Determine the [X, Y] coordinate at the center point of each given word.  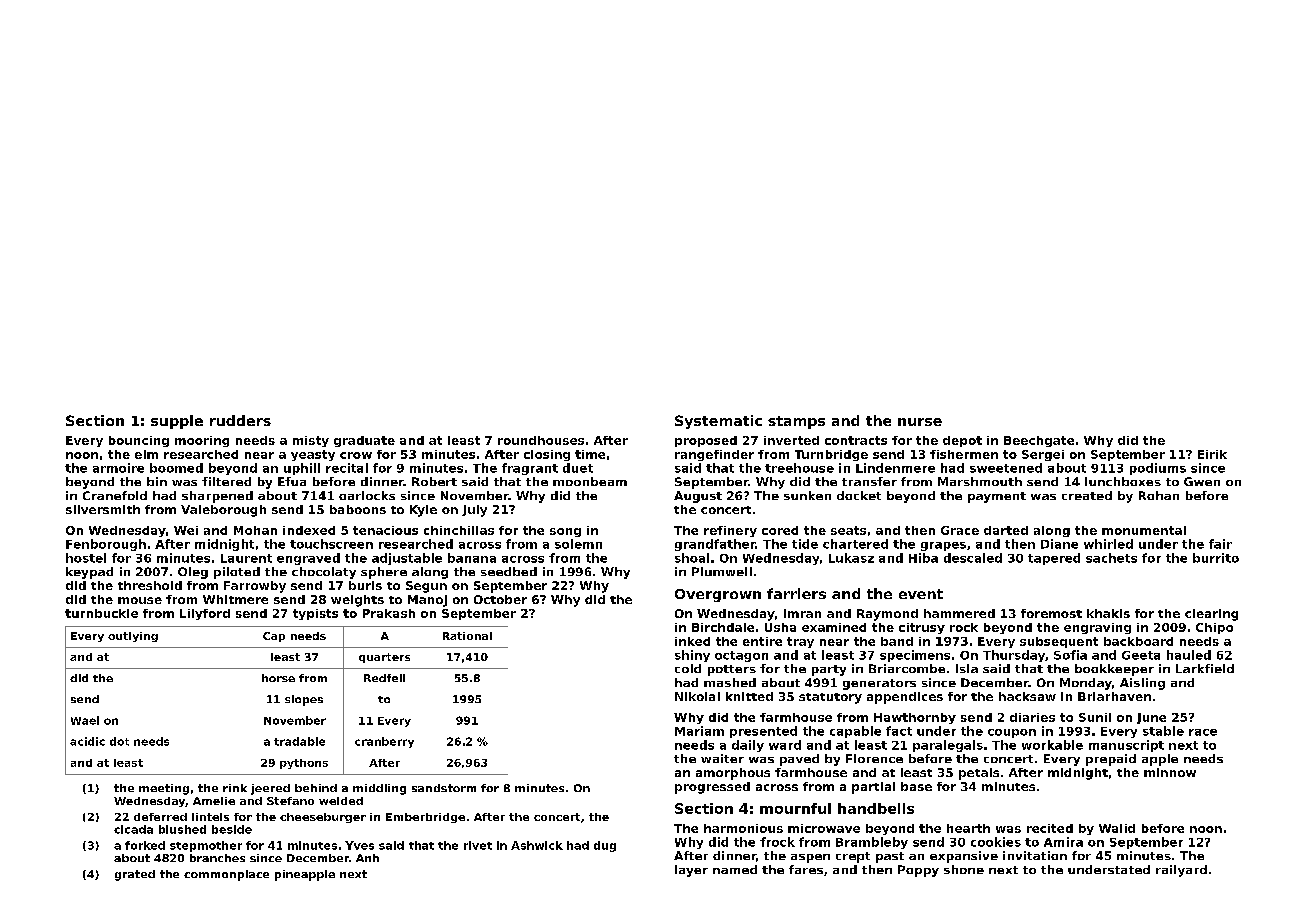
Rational [467, 636]
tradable [299, 741]
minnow [1170, 772]
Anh [367, 858]
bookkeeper [1114, 670]
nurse [920, 422]
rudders [240, 420]
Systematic [718, 422]
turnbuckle [101, 613]
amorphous [733, 774]
